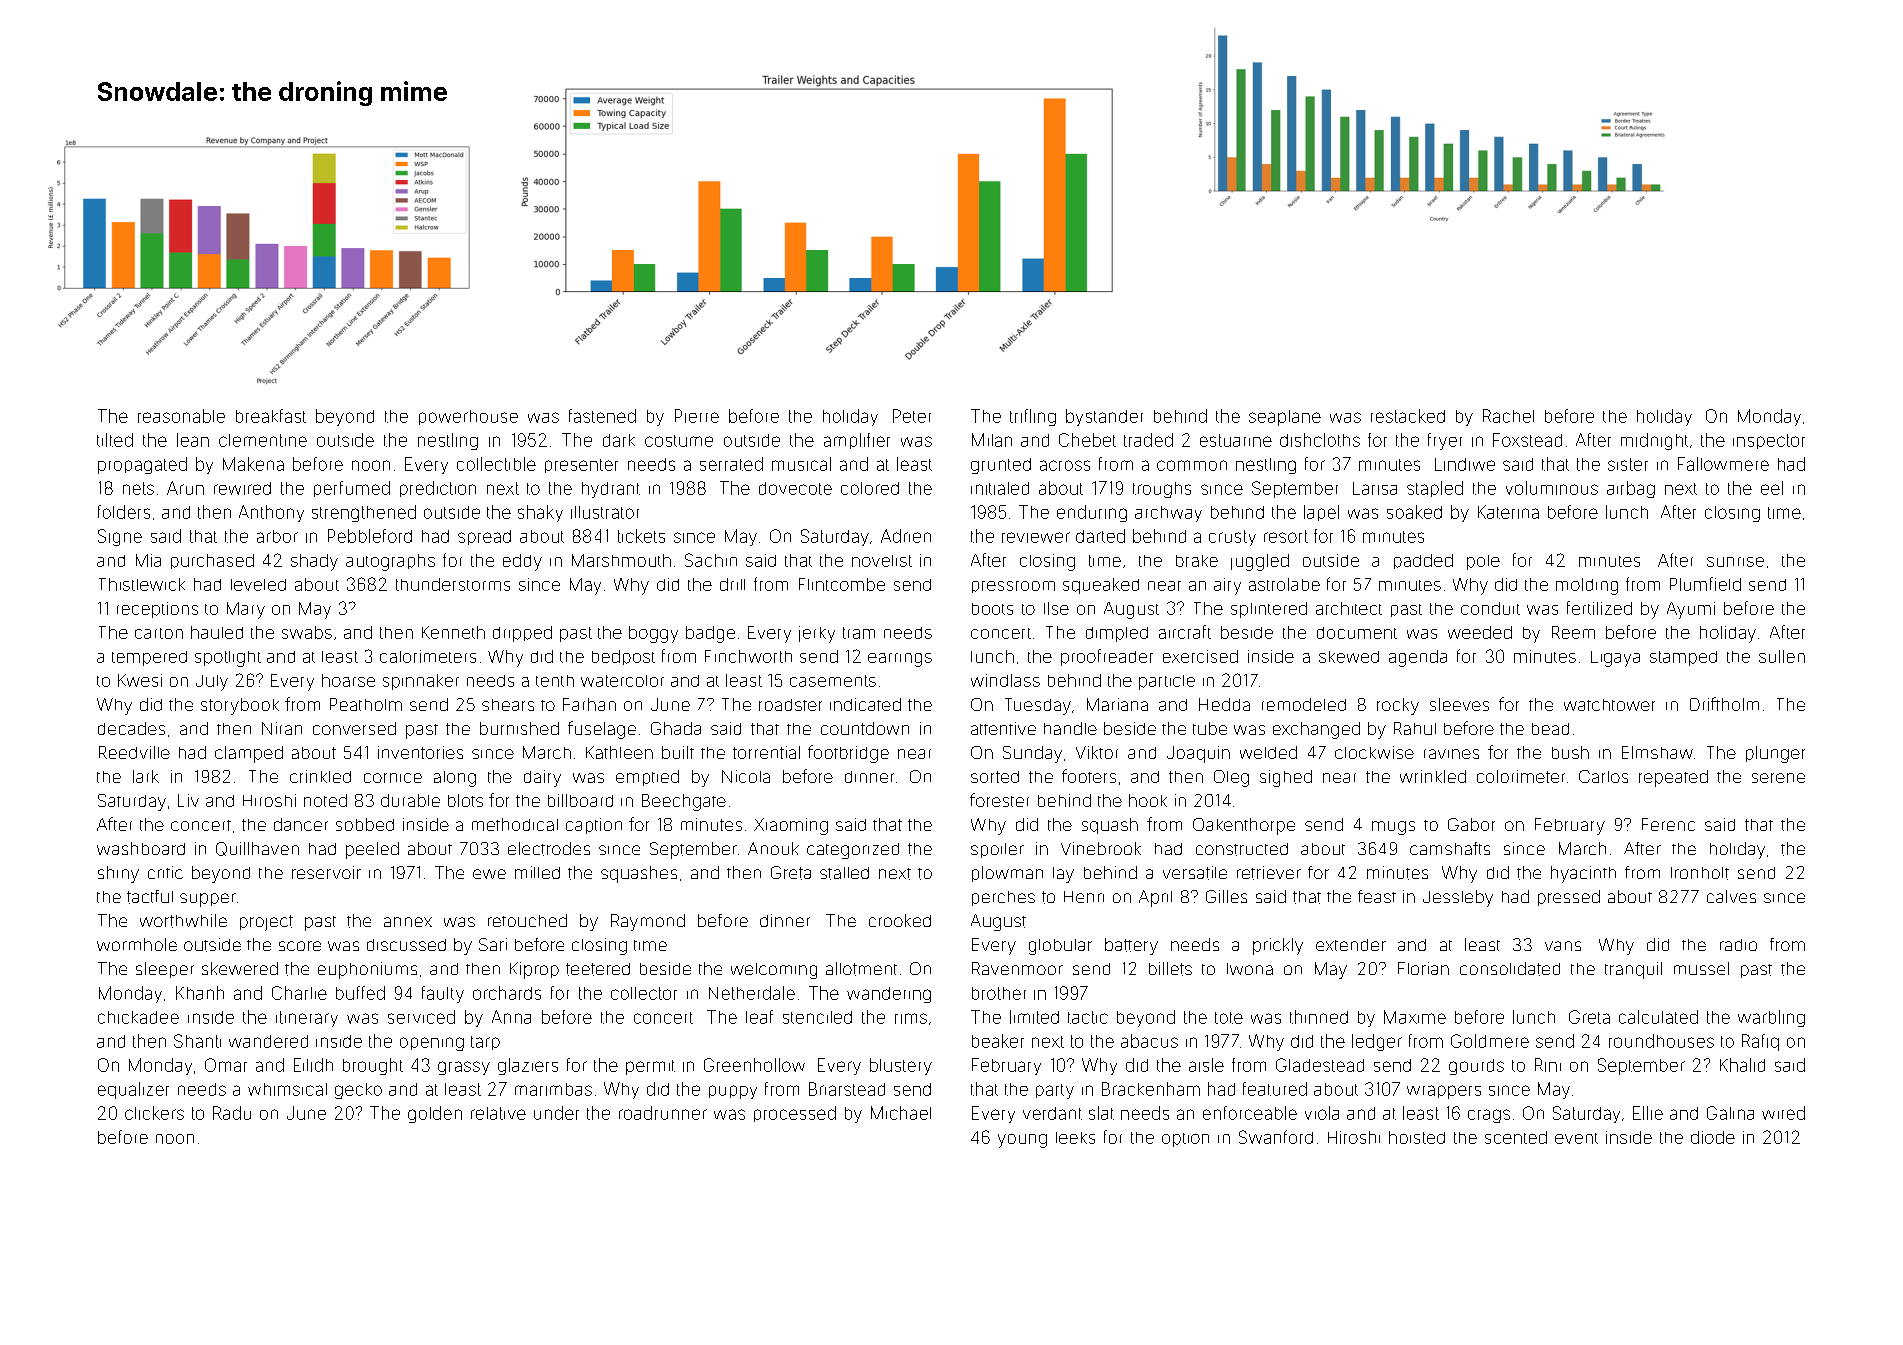 This image has width=1903, height=1345. Describe the element at coordinates (1003, 898) in the image. I see `perches` at that location.
